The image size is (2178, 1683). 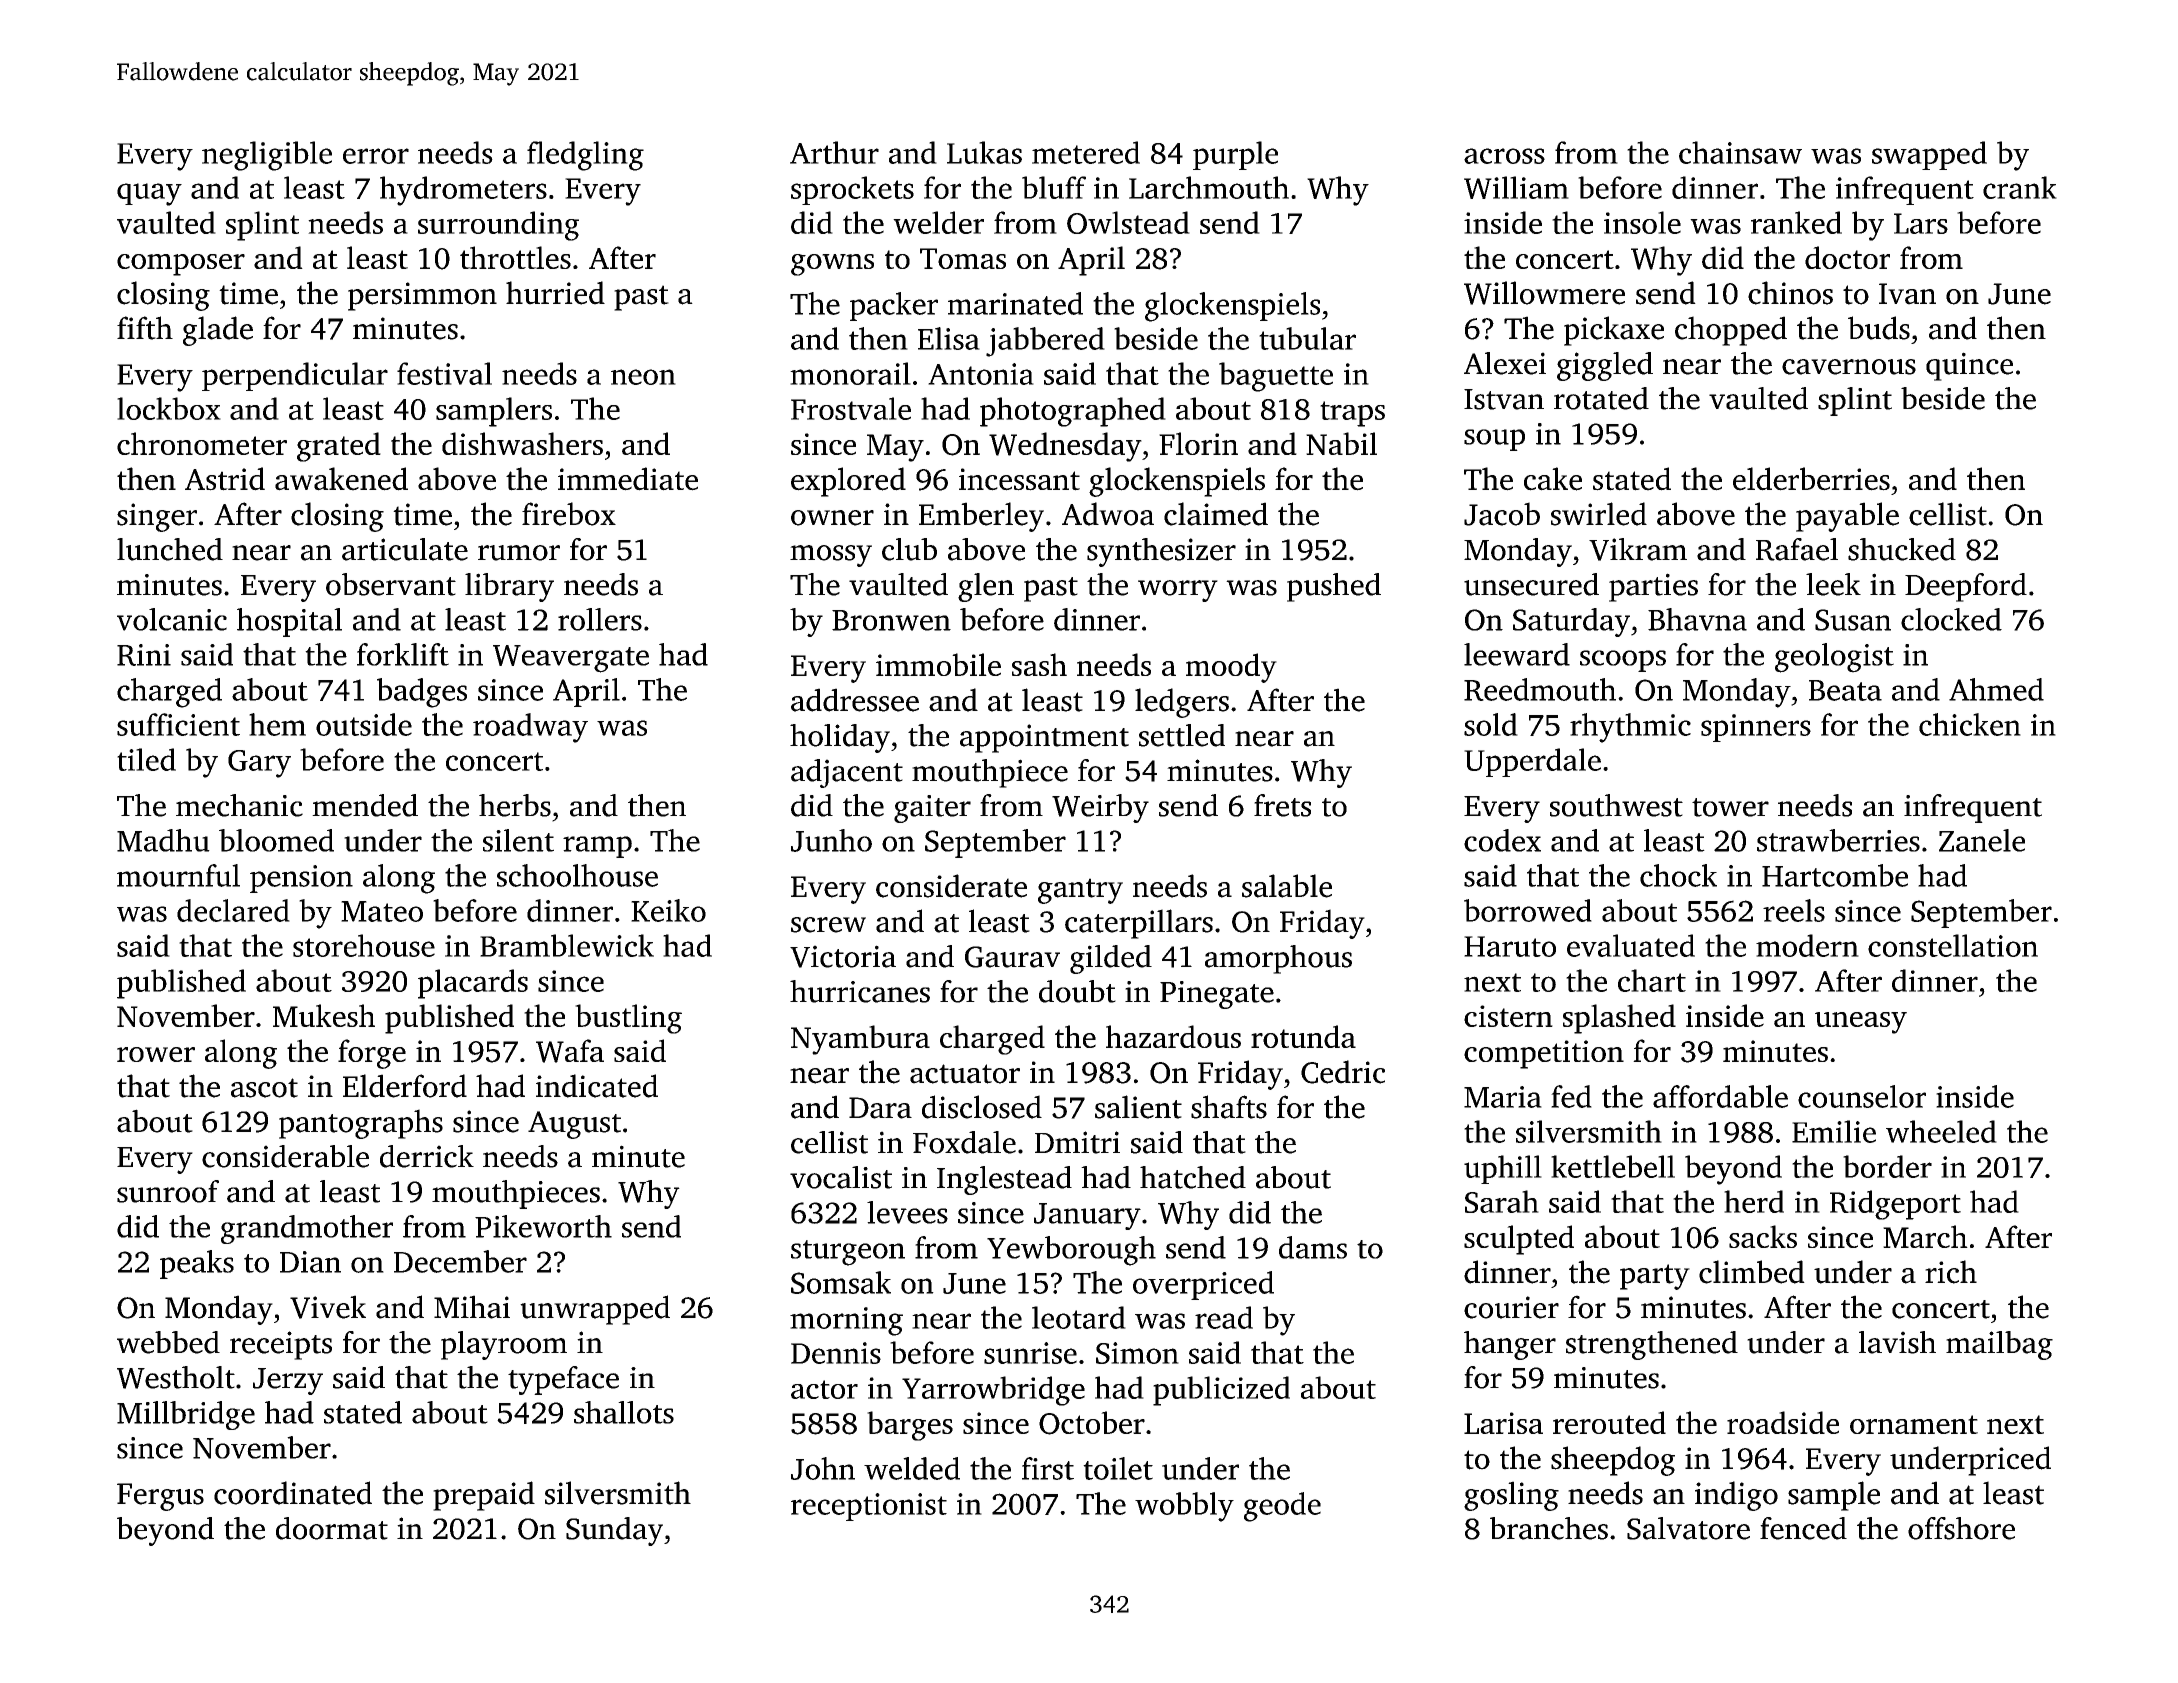 What do you see at coordinates (1079, 1317) in the screenshot?
I see `leotard` at bounding box center [1079, 1317].
